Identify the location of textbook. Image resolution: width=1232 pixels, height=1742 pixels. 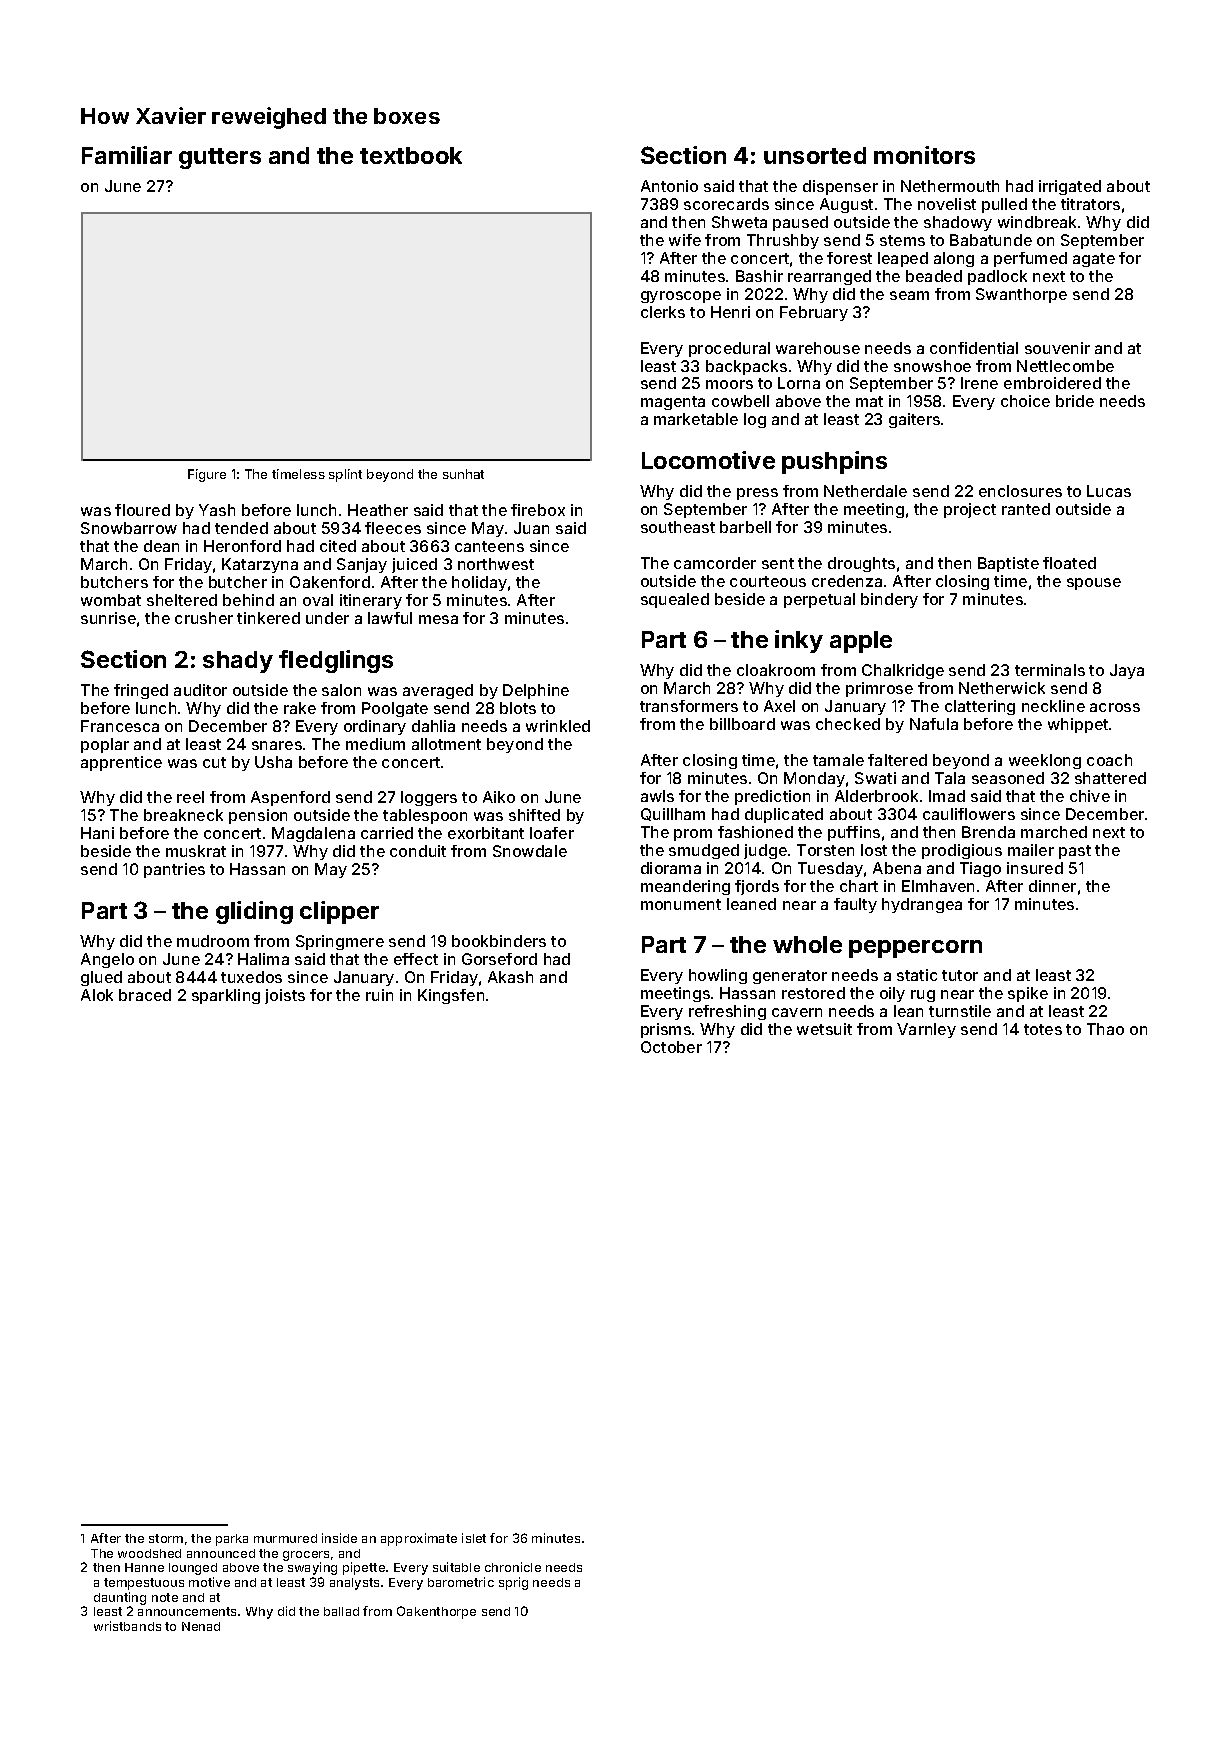
(411, 155).
